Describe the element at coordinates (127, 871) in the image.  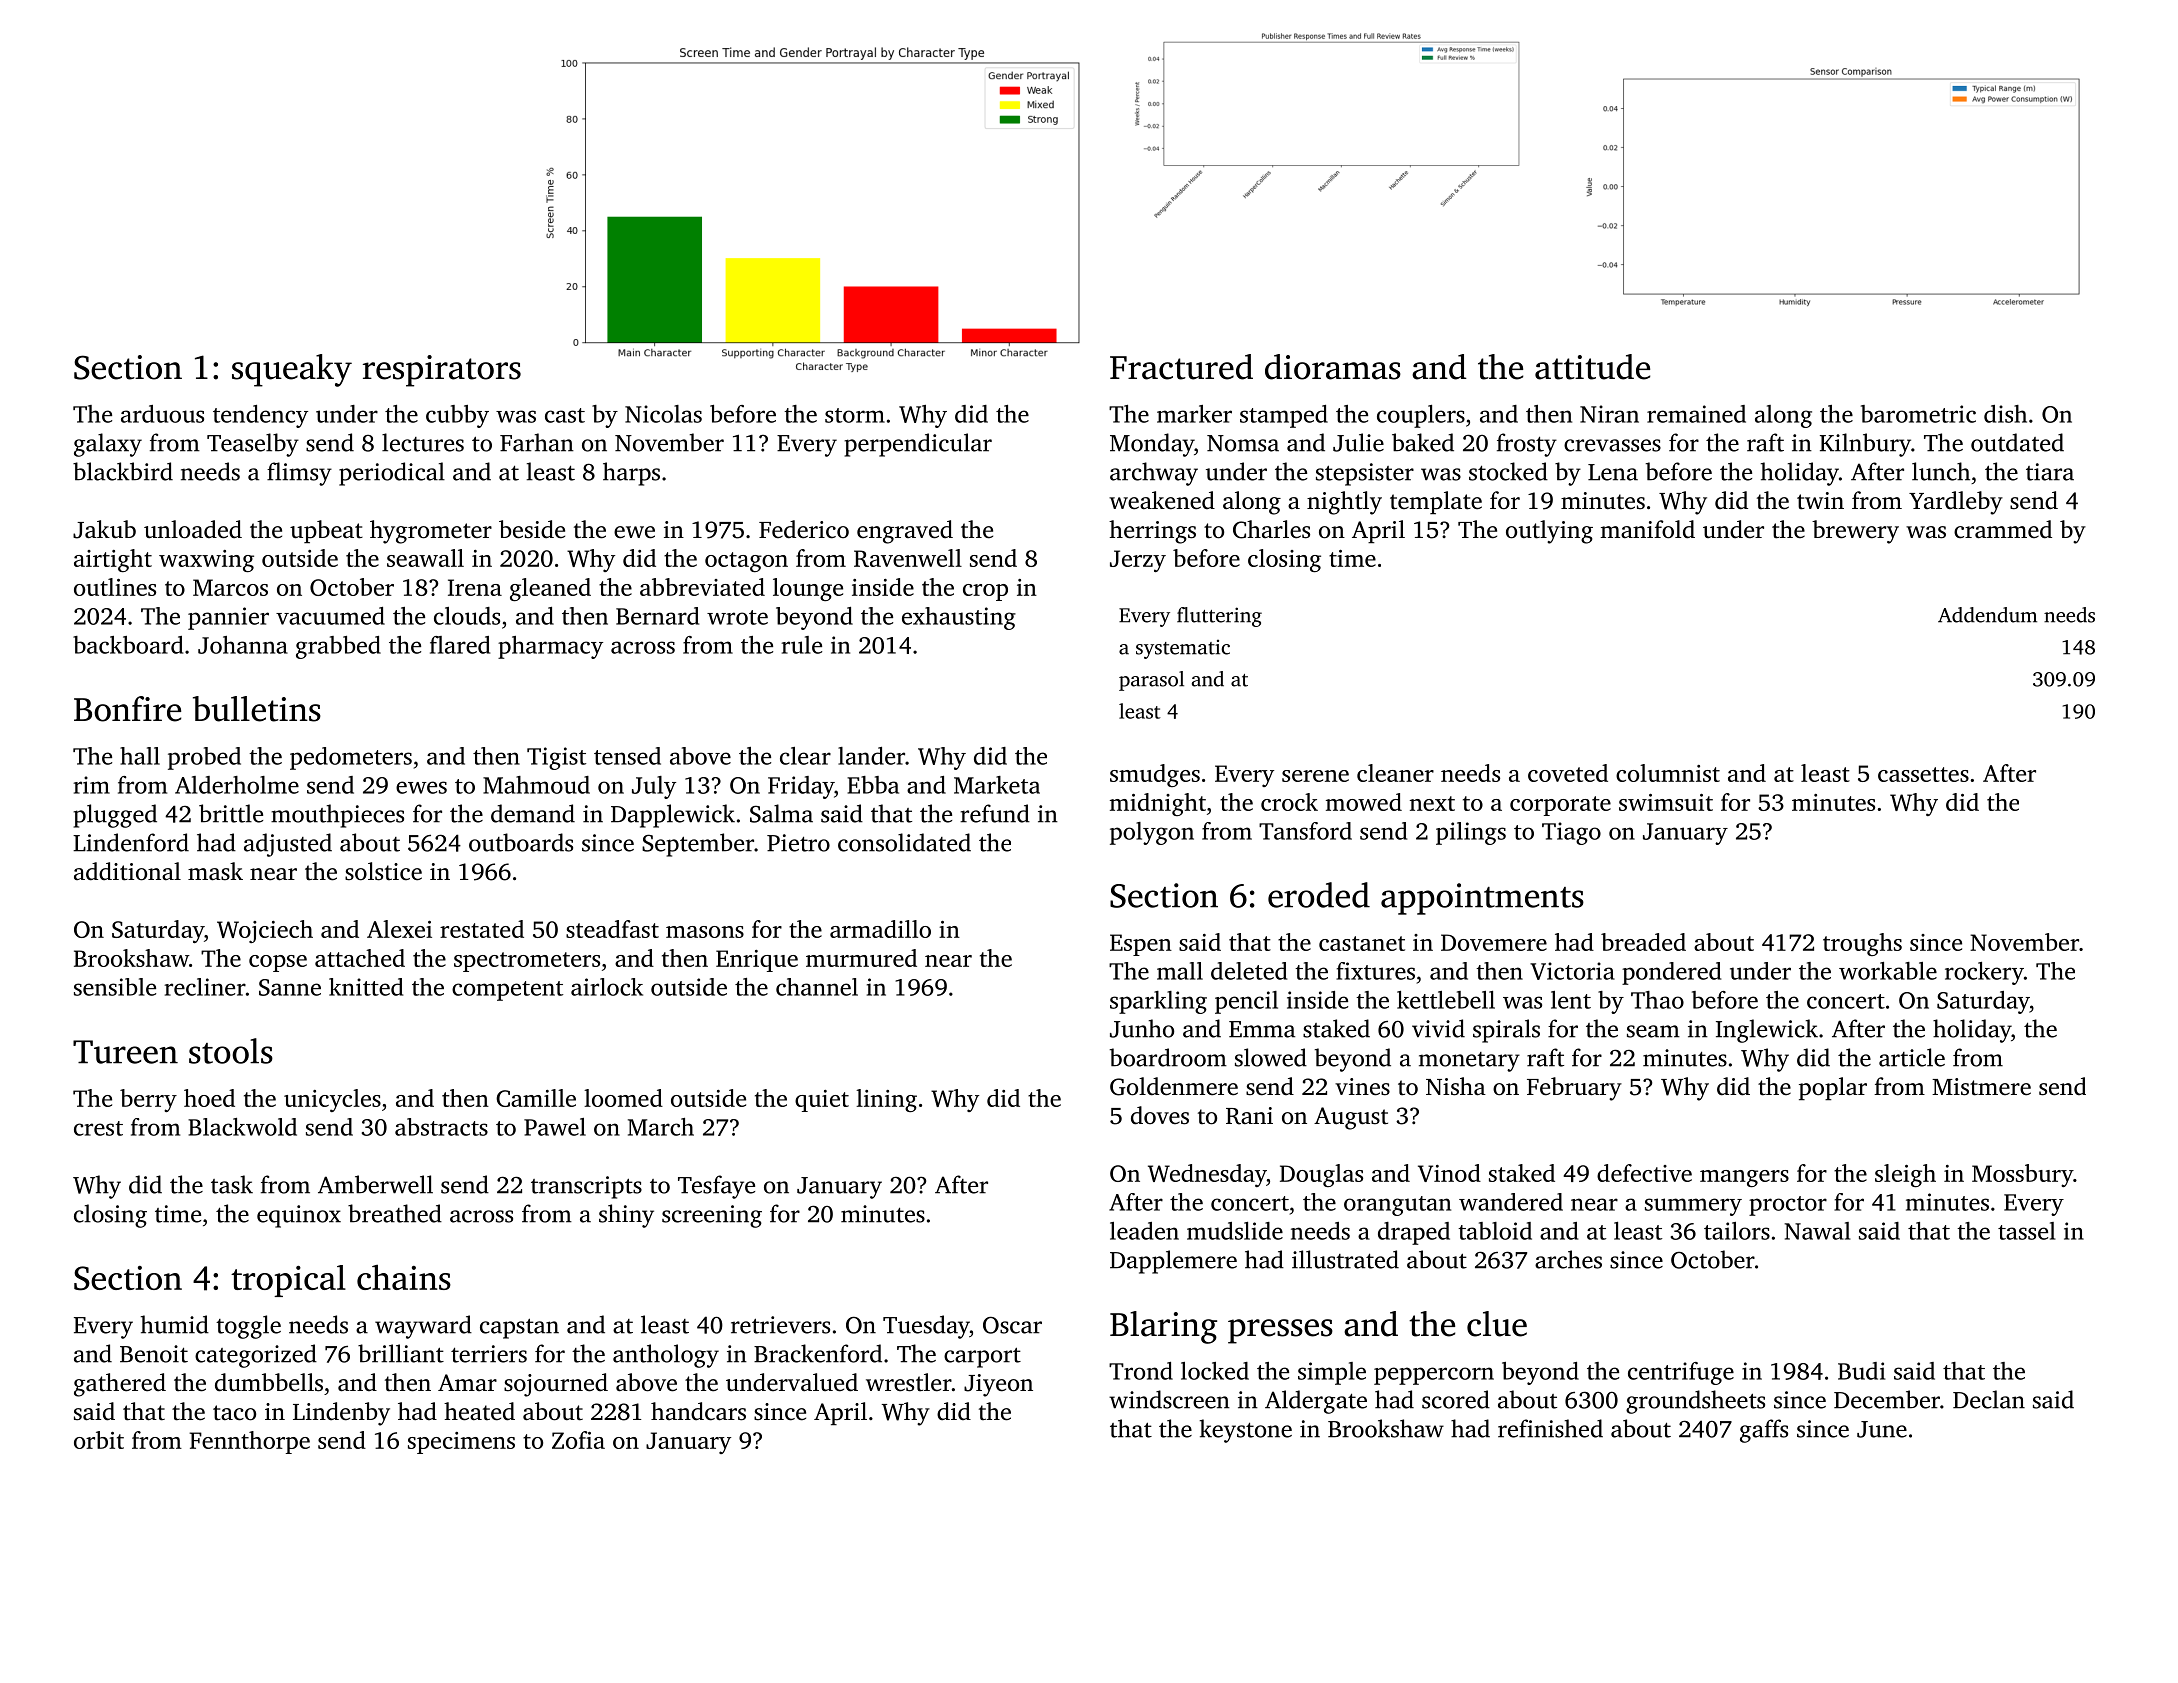
I see `additional` at that location.
